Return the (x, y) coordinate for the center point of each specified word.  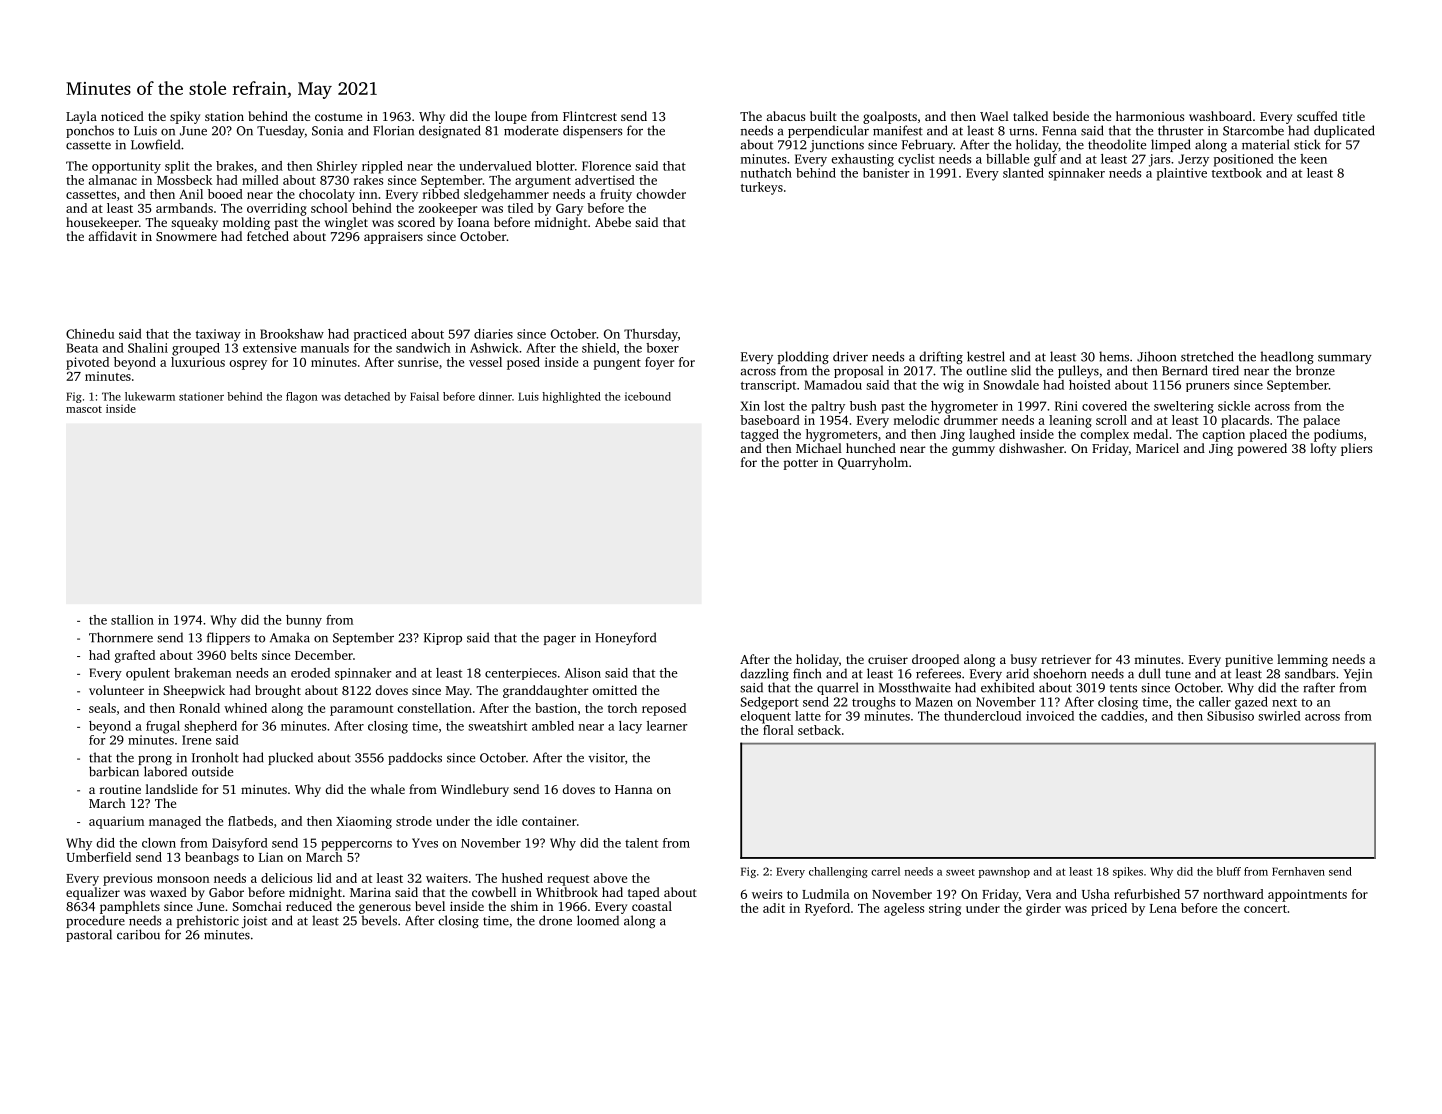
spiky (185, 117)
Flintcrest (590, 116)
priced (1109, 909)
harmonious (1150, 116)
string (945, 909)
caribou (138, 934)
